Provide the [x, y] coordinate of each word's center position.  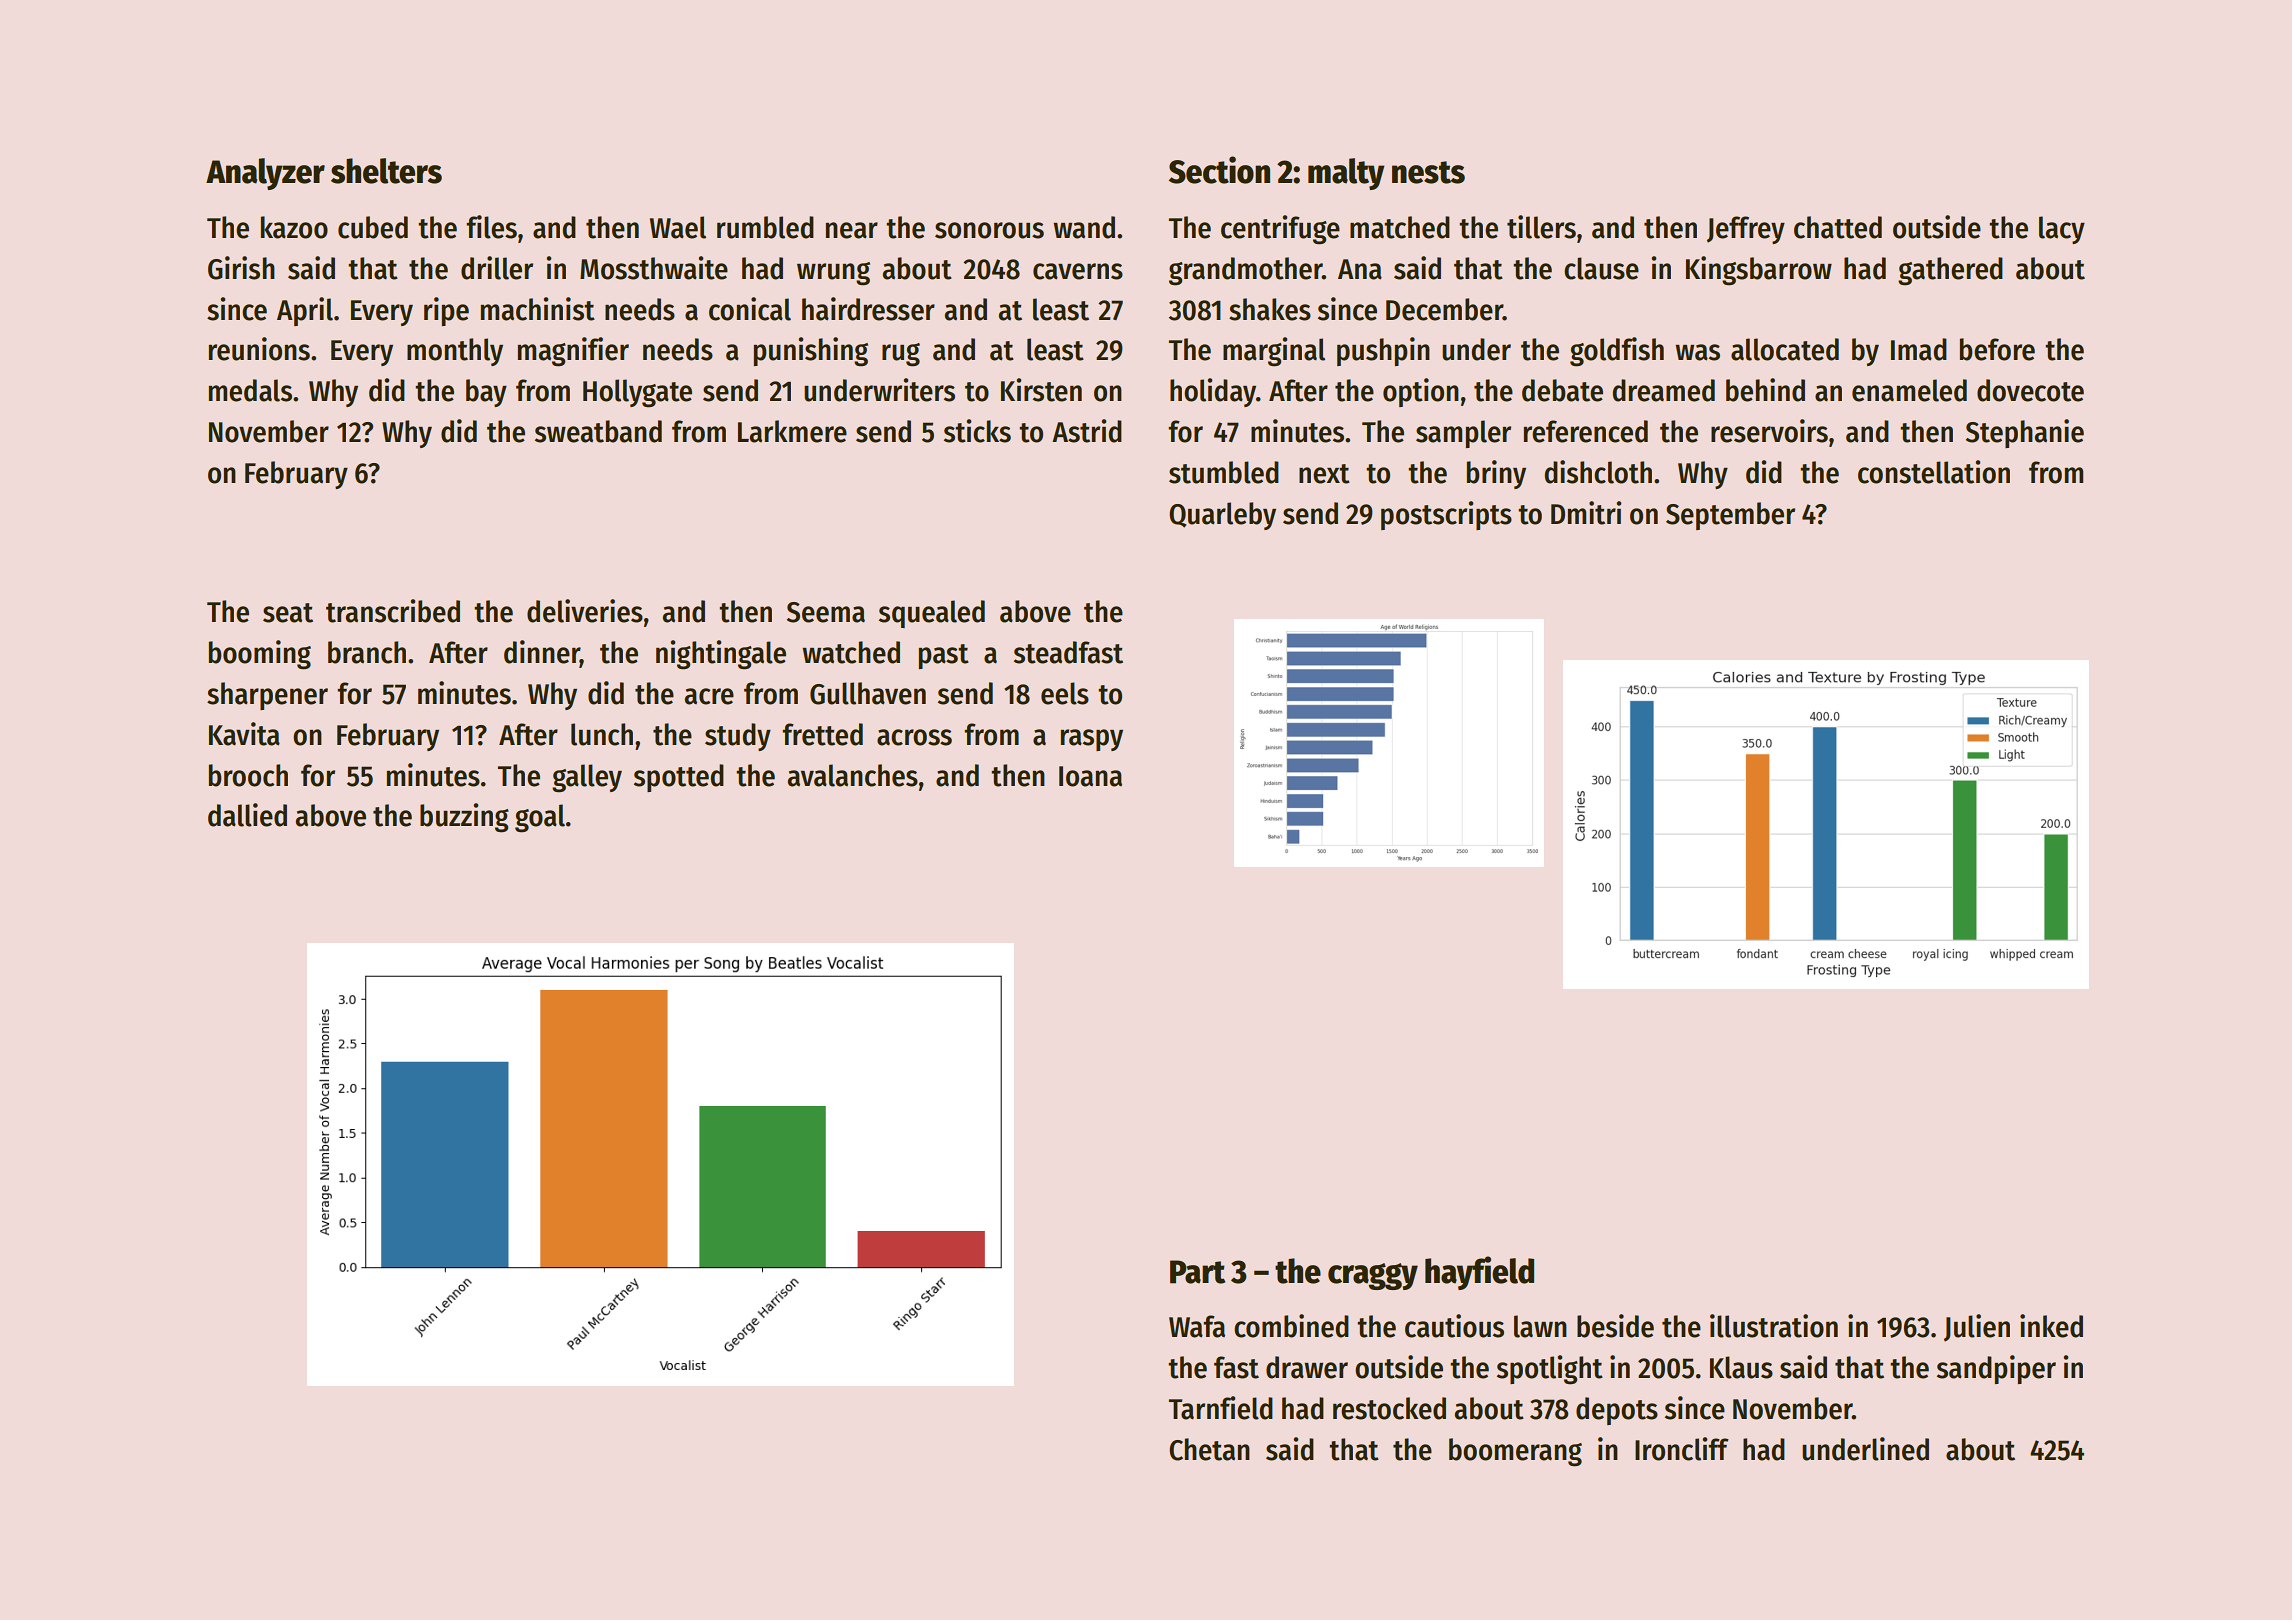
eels [1065, 693]
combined [1291, 1326]
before [1997, 349]
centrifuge [1280, 230]
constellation [1934, 472]
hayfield [1479, 1273]
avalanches [853, 775]
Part [1198, 1272]
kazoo [294, 227]
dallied [247, 815]
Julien [1977, 1328]
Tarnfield [1221, 1408]
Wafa [1197, 1326]
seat [288, 613]
